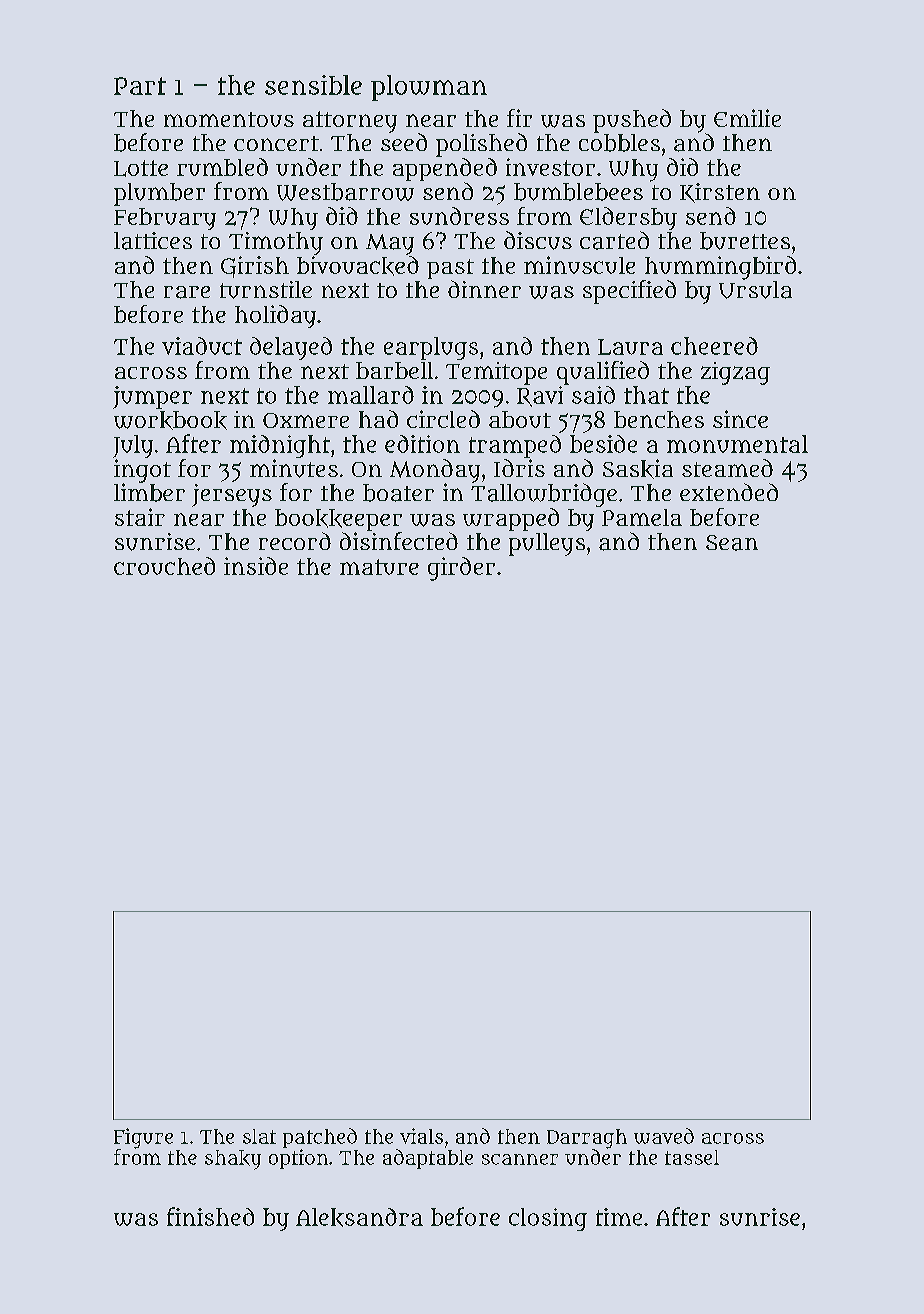  Describe the element at coordinates (642, 517) in the screenshot. I see `Pamela` at that location.
